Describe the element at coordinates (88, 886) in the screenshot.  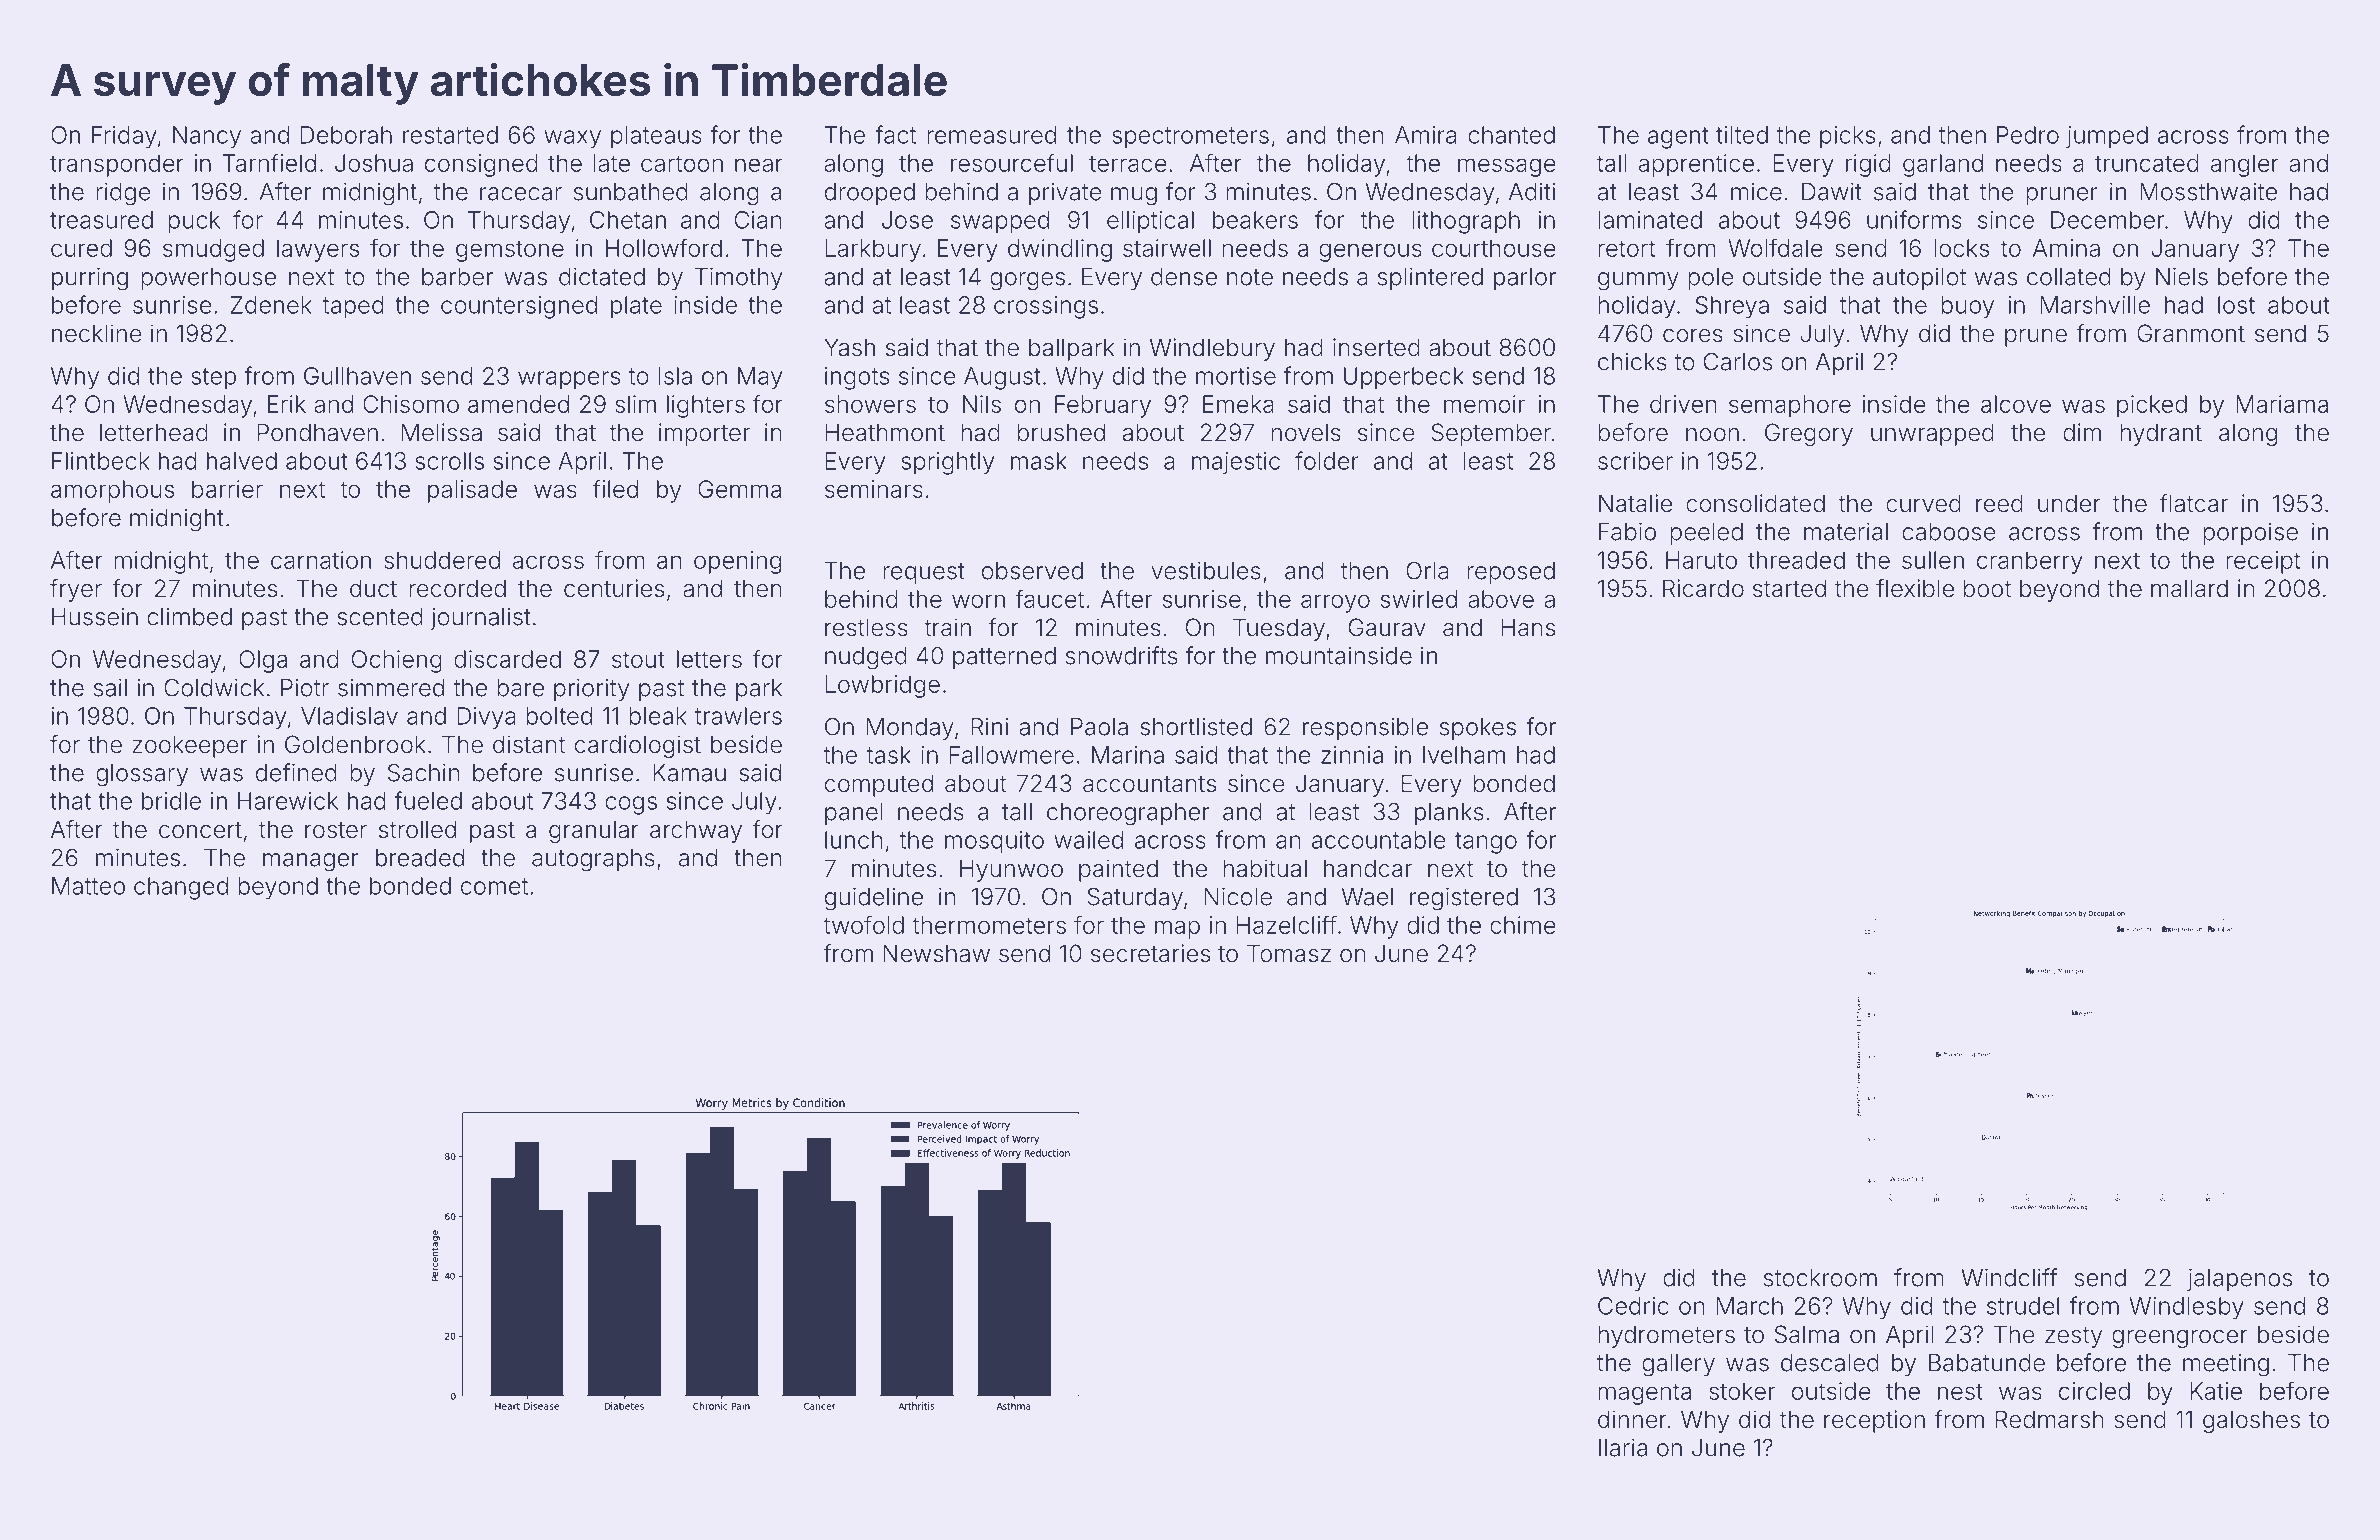
I see `Matteo` at that location.
